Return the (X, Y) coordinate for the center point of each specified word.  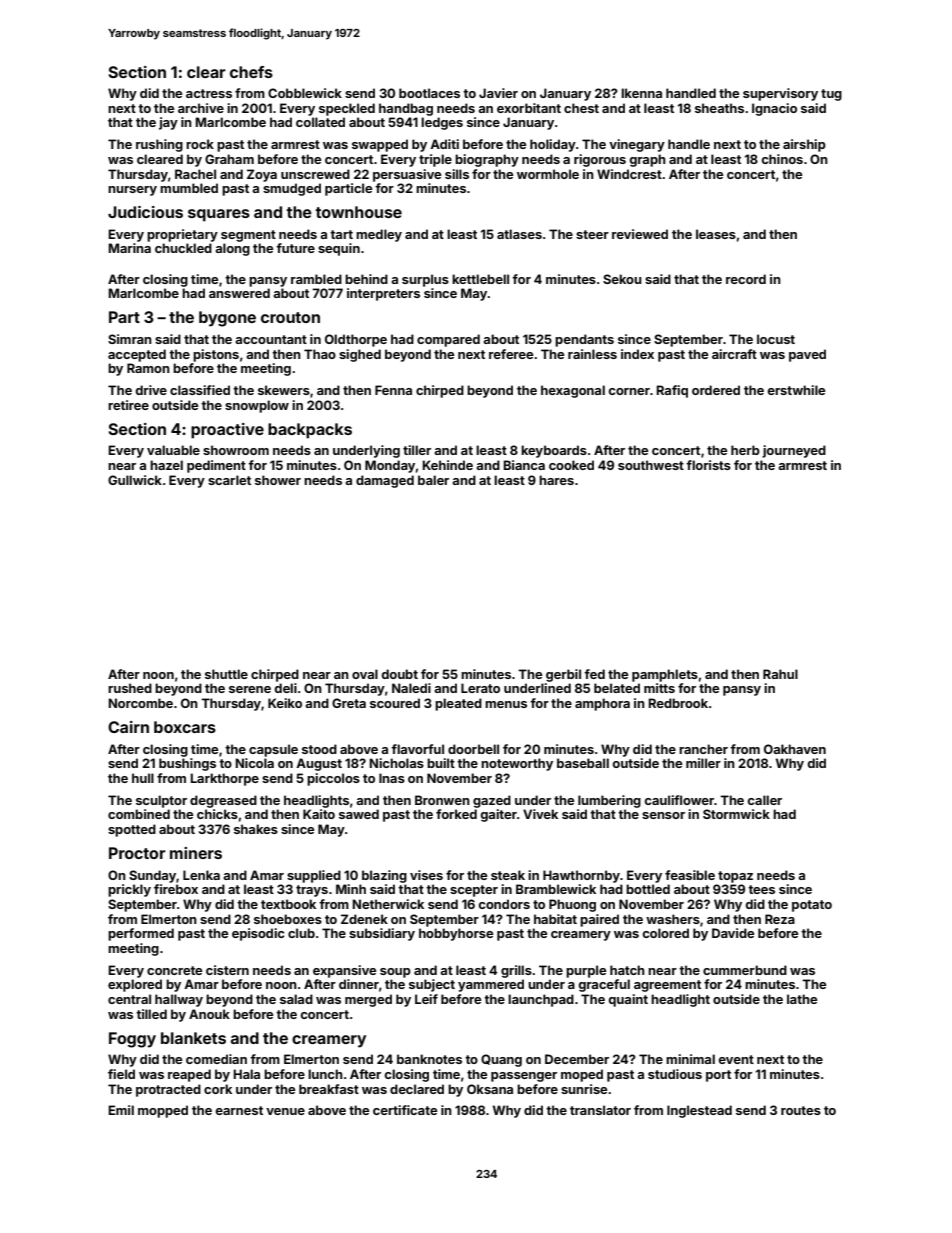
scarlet (229, 480)
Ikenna (641, 93)
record (746, 279)
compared (448, 340)
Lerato (480, 688)
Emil (121, 1110)
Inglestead (699, 1111)
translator (600, 1110)
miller (703, 763)
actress (209, 93)
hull (143, 778)
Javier (498, 93)
